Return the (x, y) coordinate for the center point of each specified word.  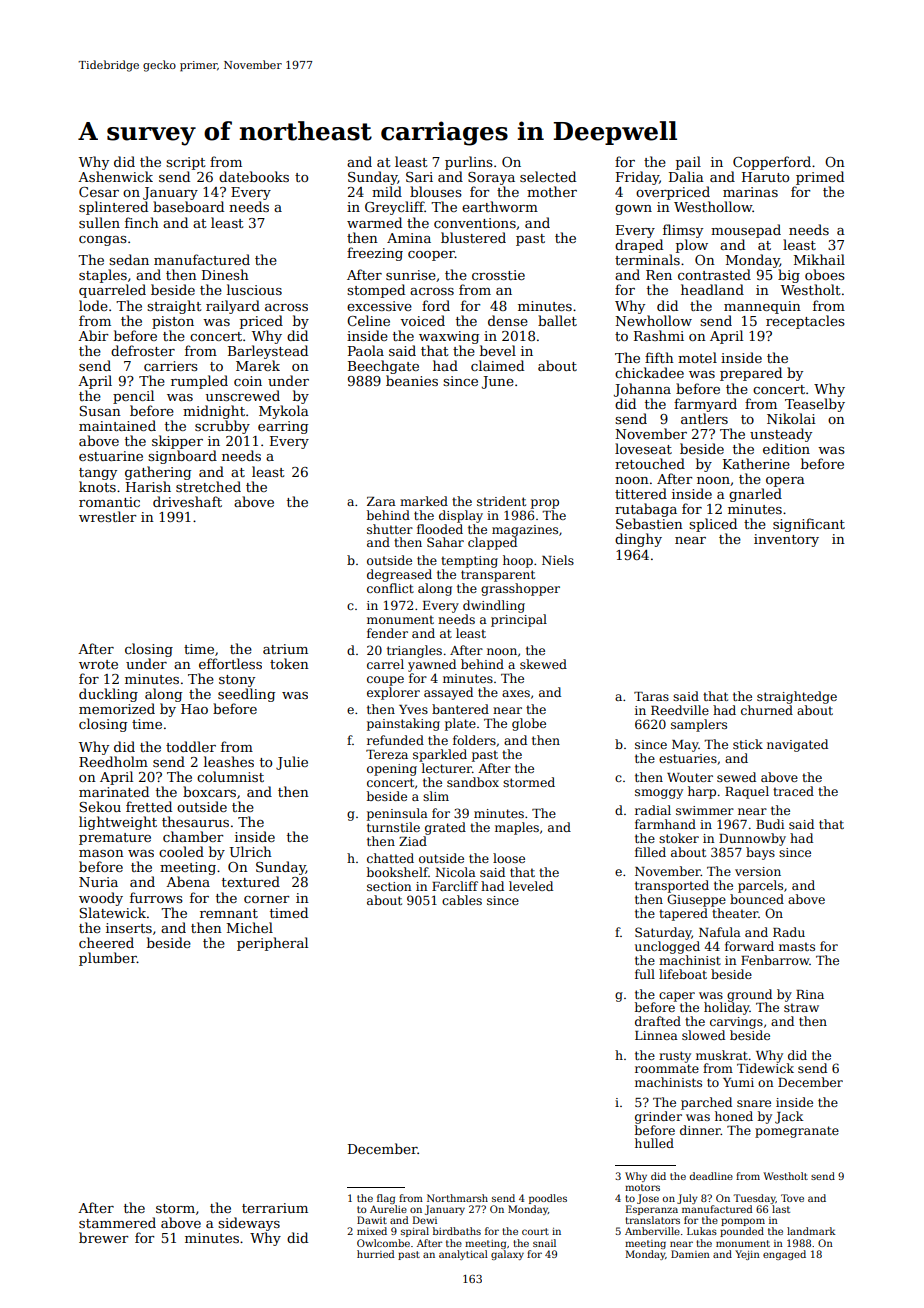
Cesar (99, 192)
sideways (249, 1224)
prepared (751, 374)
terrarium (275, 1208)
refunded (395, 740)
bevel (498, 350)
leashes (229, 761)
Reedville (680, 710)
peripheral (272, 944)
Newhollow (653, 320)
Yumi (738, 1082)
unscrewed (243, 395)
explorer (393, 693)
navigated (797, 745)
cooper (431, 256)
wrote (98, 664)
